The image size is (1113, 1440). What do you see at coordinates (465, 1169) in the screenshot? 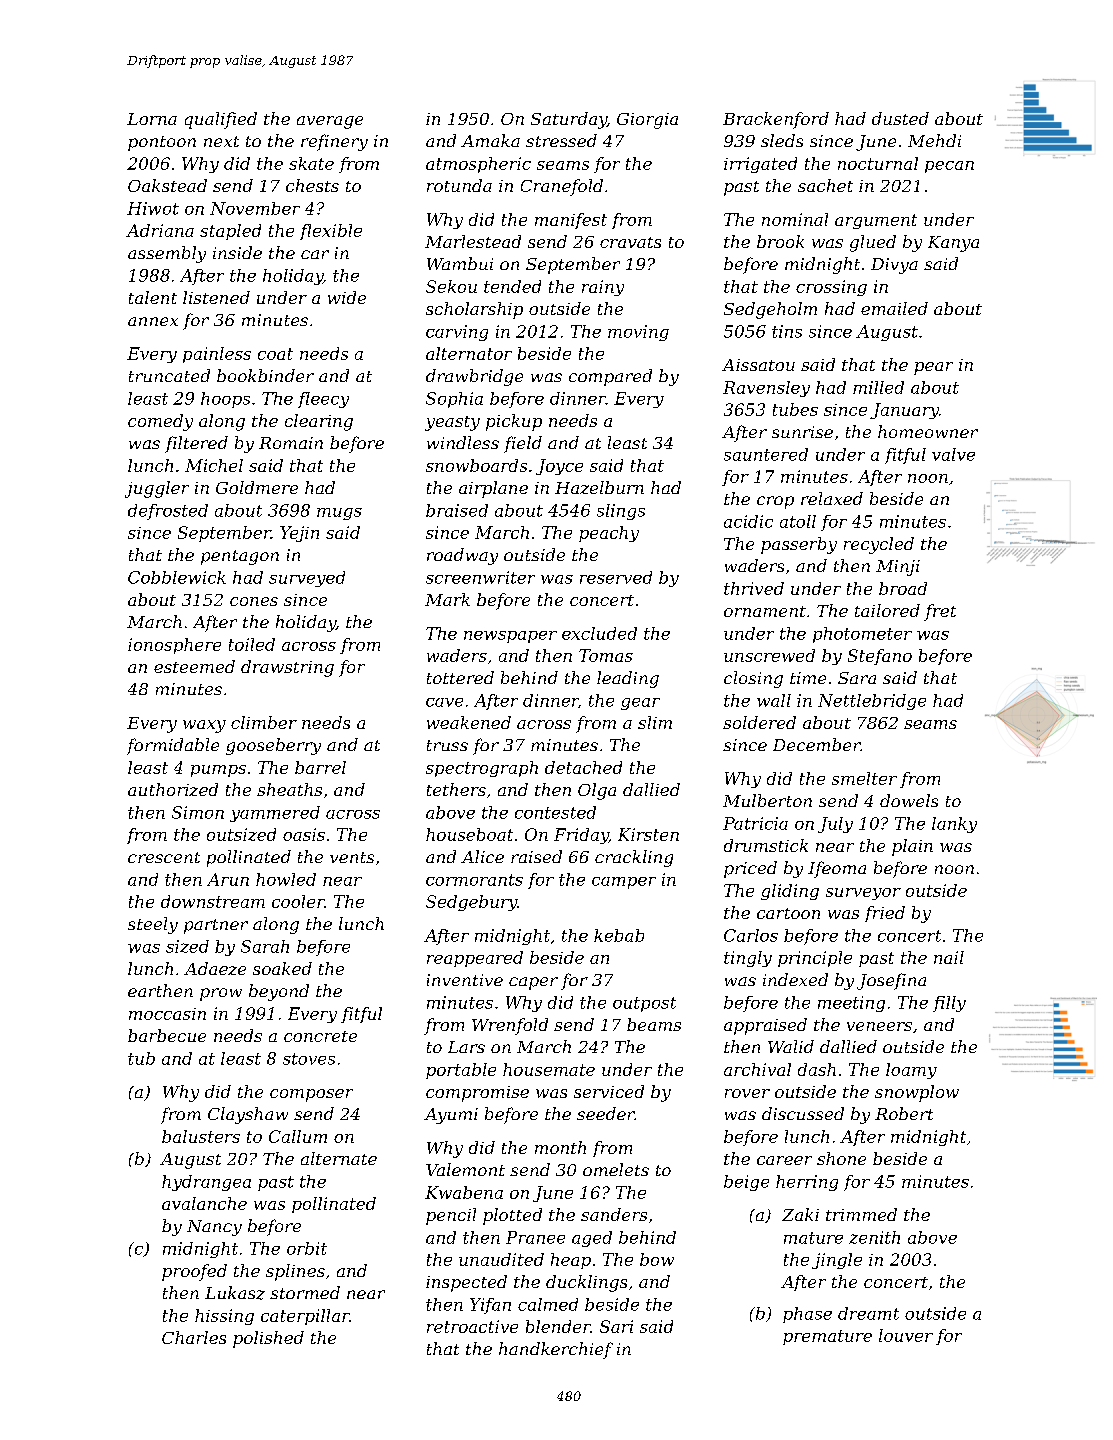
I see `Valemont` at bounding box center [465, 1169].
